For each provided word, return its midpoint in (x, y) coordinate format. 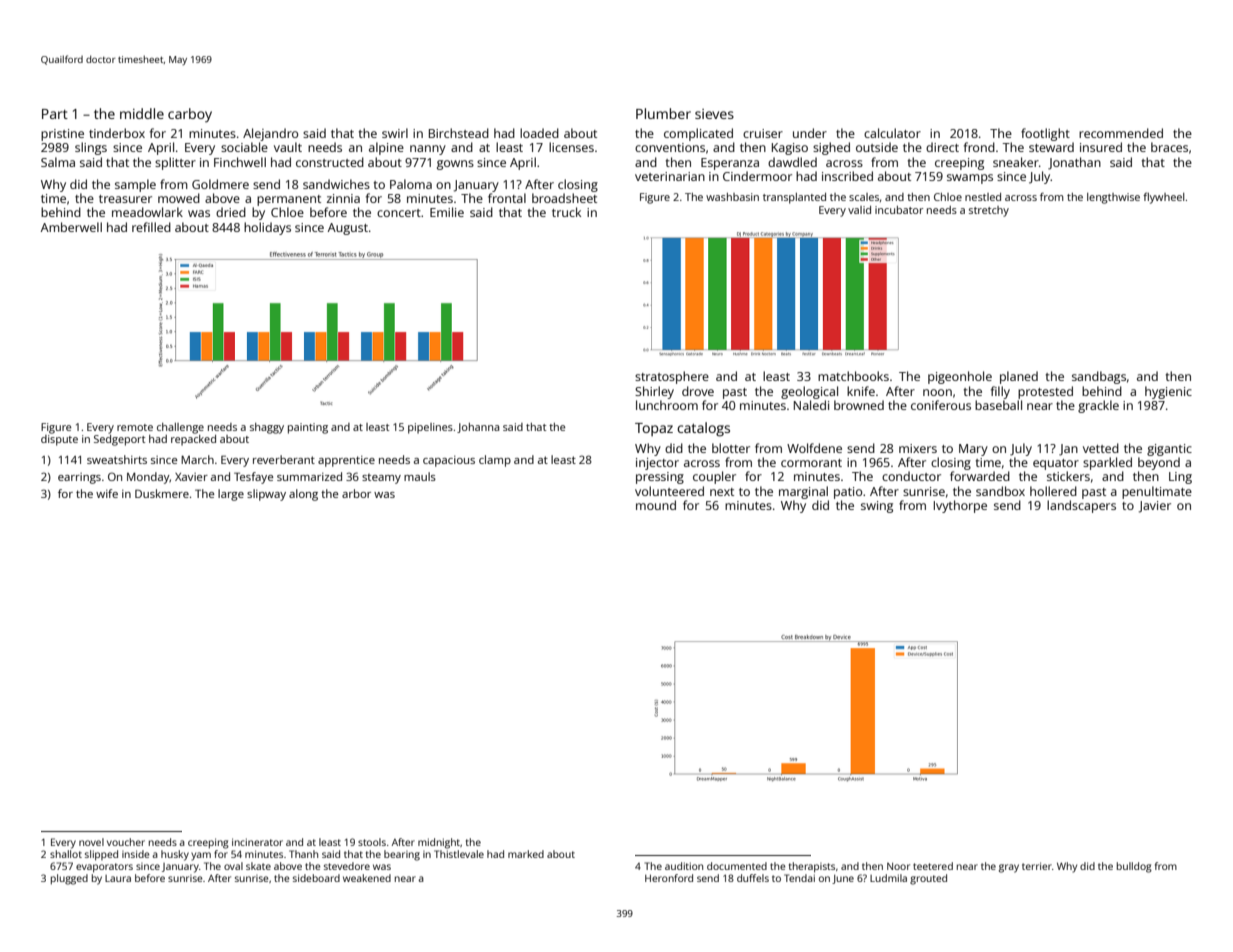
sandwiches (336, 184)
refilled (151, 227)
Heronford (669, 878)
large (231, 495)
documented (737, 866)
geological (809, 392)
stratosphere (672, 377)
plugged (69, 879)
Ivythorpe (960, 506)
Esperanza (730, 164)
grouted (928, 879)
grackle (1098, 406)
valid (859, 210)
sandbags (1099, 377)
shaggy (267, 428)
